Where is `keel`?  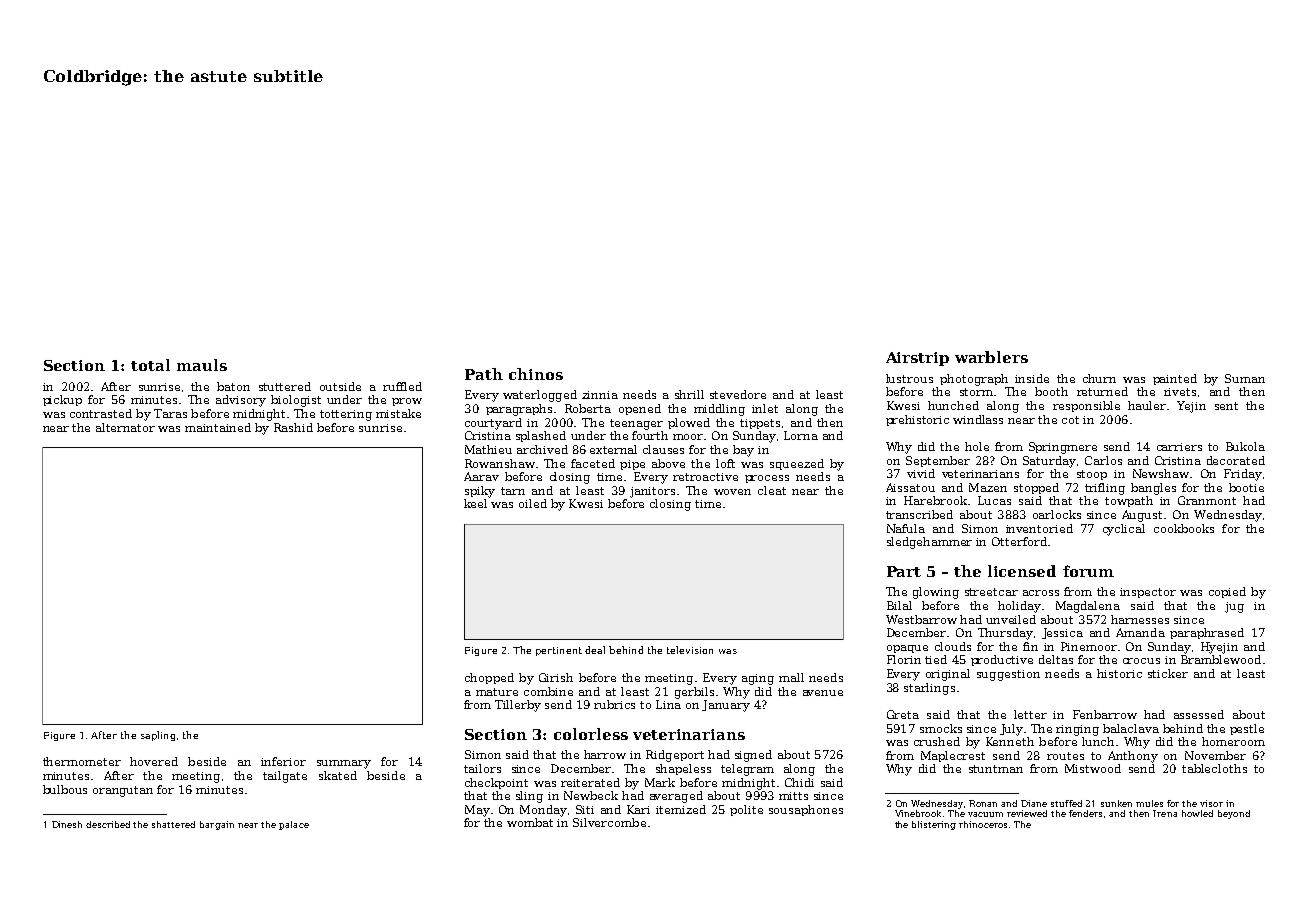 keel is located at coordinates (475, 503).
